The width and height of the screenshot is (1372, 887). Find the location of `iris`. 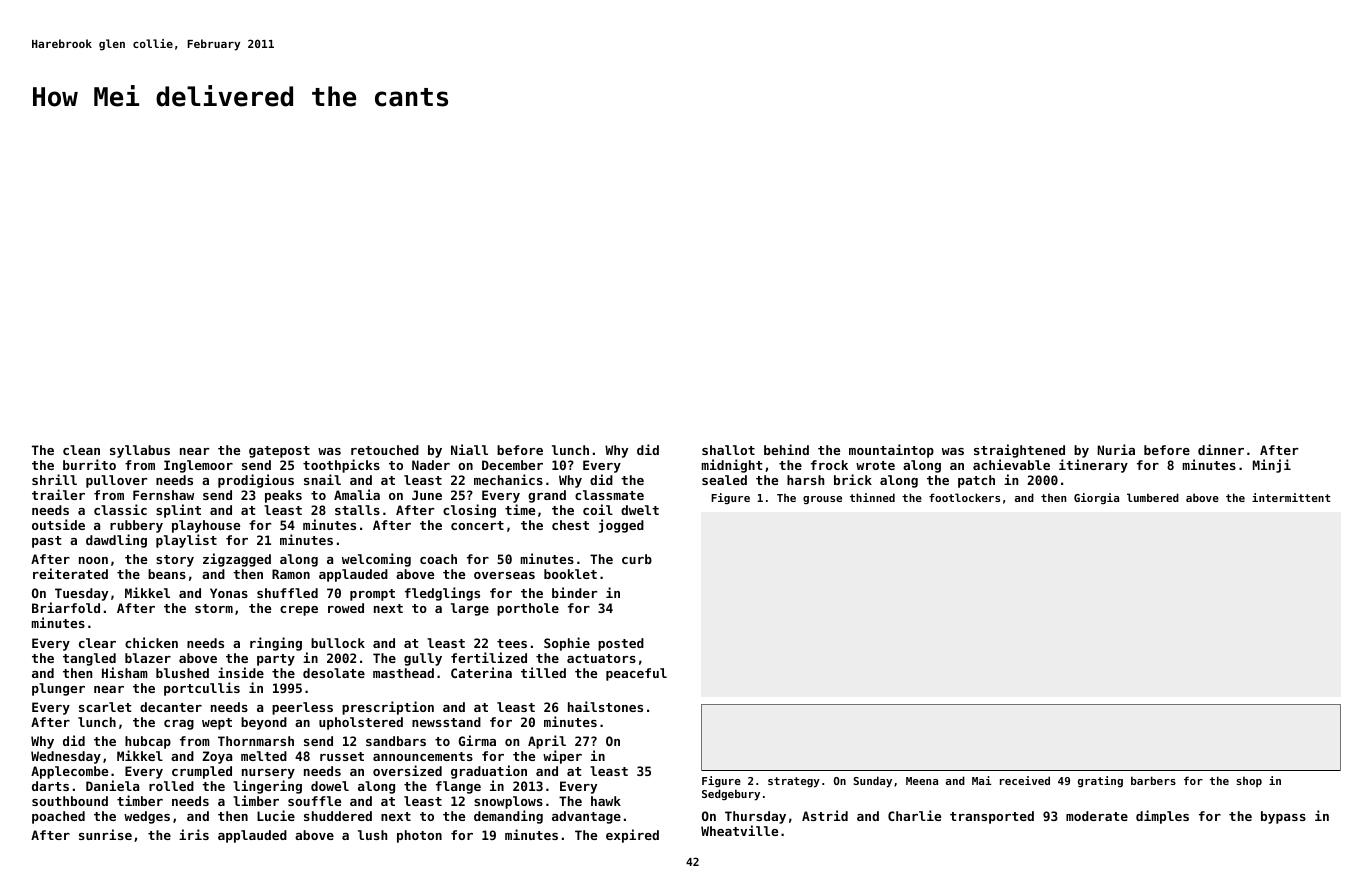

iris is located at coordinates (194, 834).
